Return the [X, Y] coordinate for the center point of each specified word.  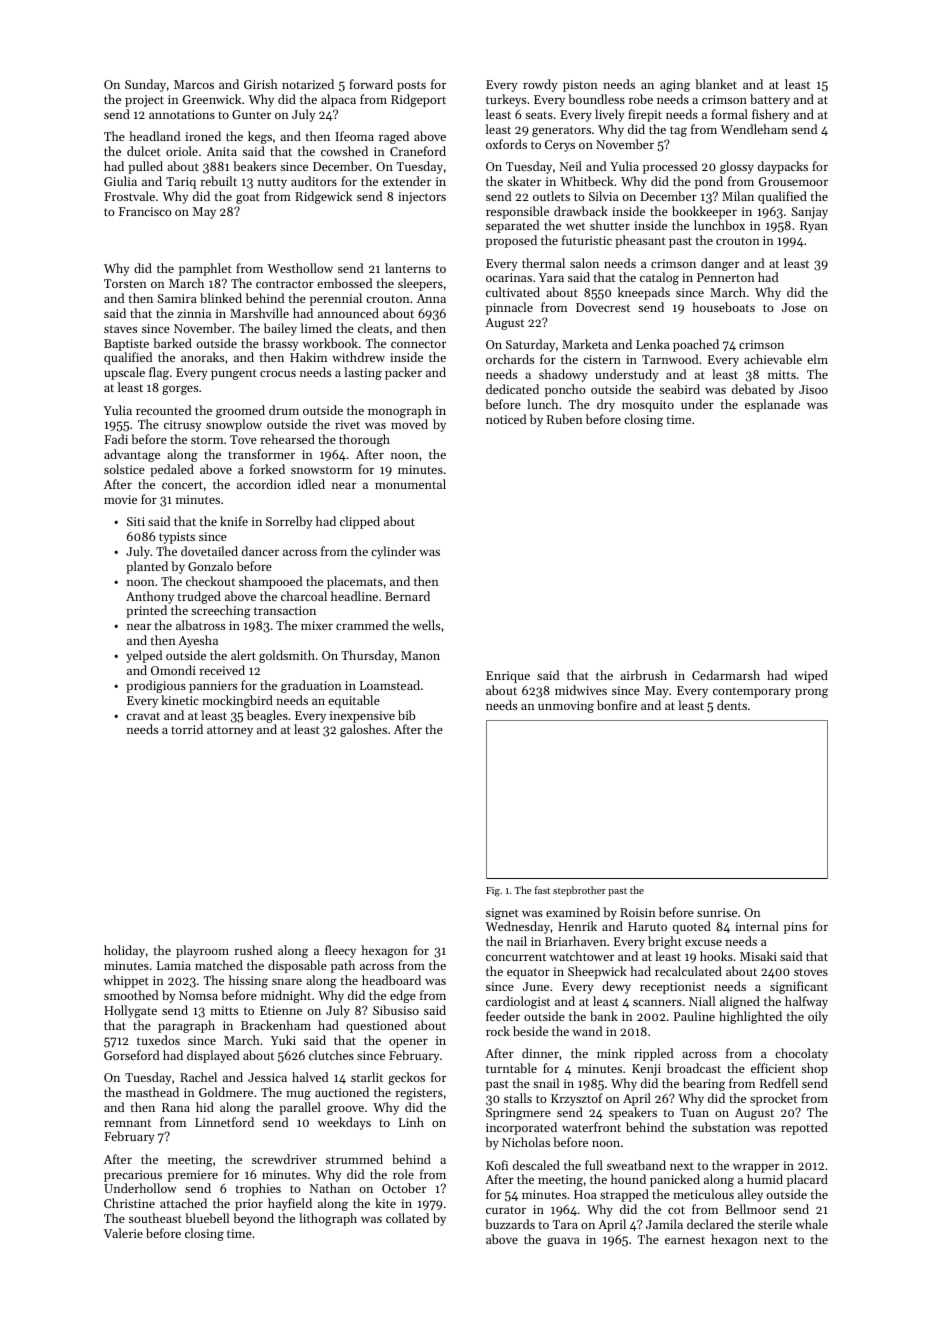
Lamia [174, 965]
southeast [155, 1218]
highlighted [750, 1017]
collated [407, 1218]
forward [371, 84]
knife [234, 521]
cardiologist [518, 1002]
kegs [260, 137]
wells [426, 625]
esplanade [772, 405]
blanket [716, 84]
